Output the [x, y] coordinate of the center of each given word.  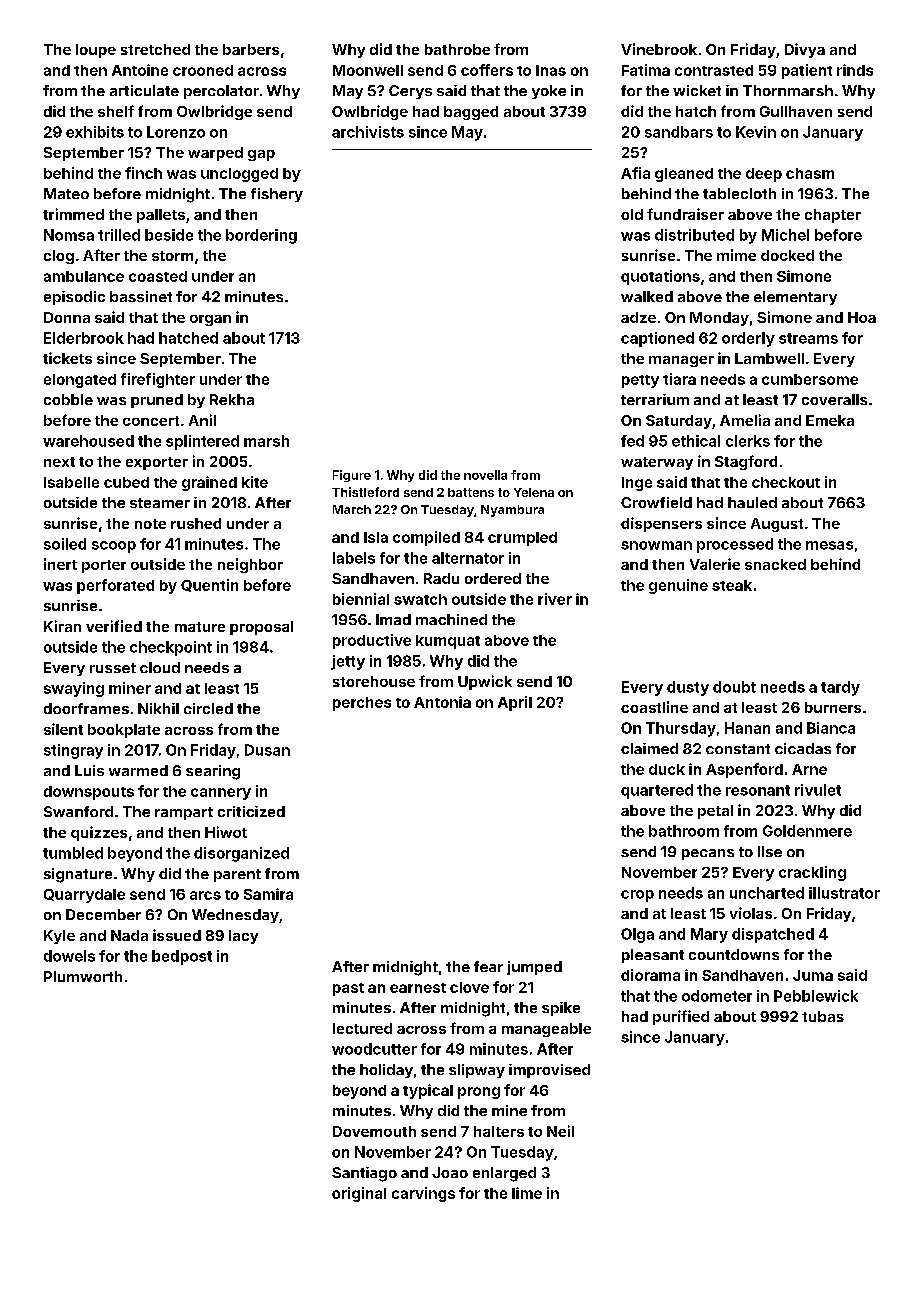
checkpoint [171, 648]
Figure [352, 476]
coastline [654, 707]
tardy [840, 688]
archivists [368, 132]
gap [261, 155]
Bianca [831, 728]
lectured [362, 1028]
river [555, 599]
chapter [833, 216]
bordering [261, 236]
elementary [795, 298]
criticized [251, 811]
